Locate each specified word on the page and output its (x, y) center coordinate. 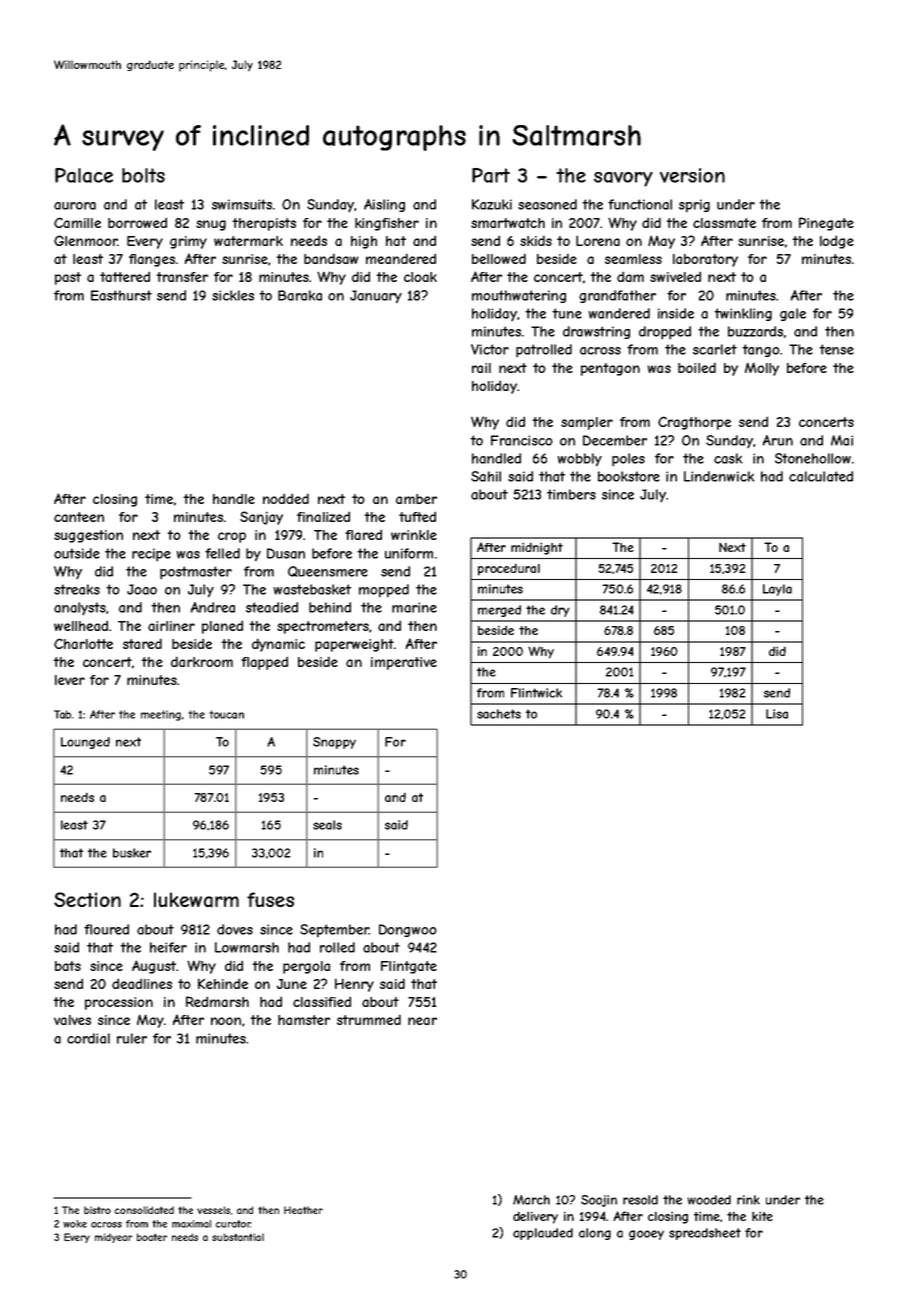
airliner (171, 626)
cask (728, 458)
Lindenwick (719, 476)
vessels (213, 1210)
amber (416, 499)
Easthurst (121, 295)
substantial (238, 1237)
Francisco (522, 440)
